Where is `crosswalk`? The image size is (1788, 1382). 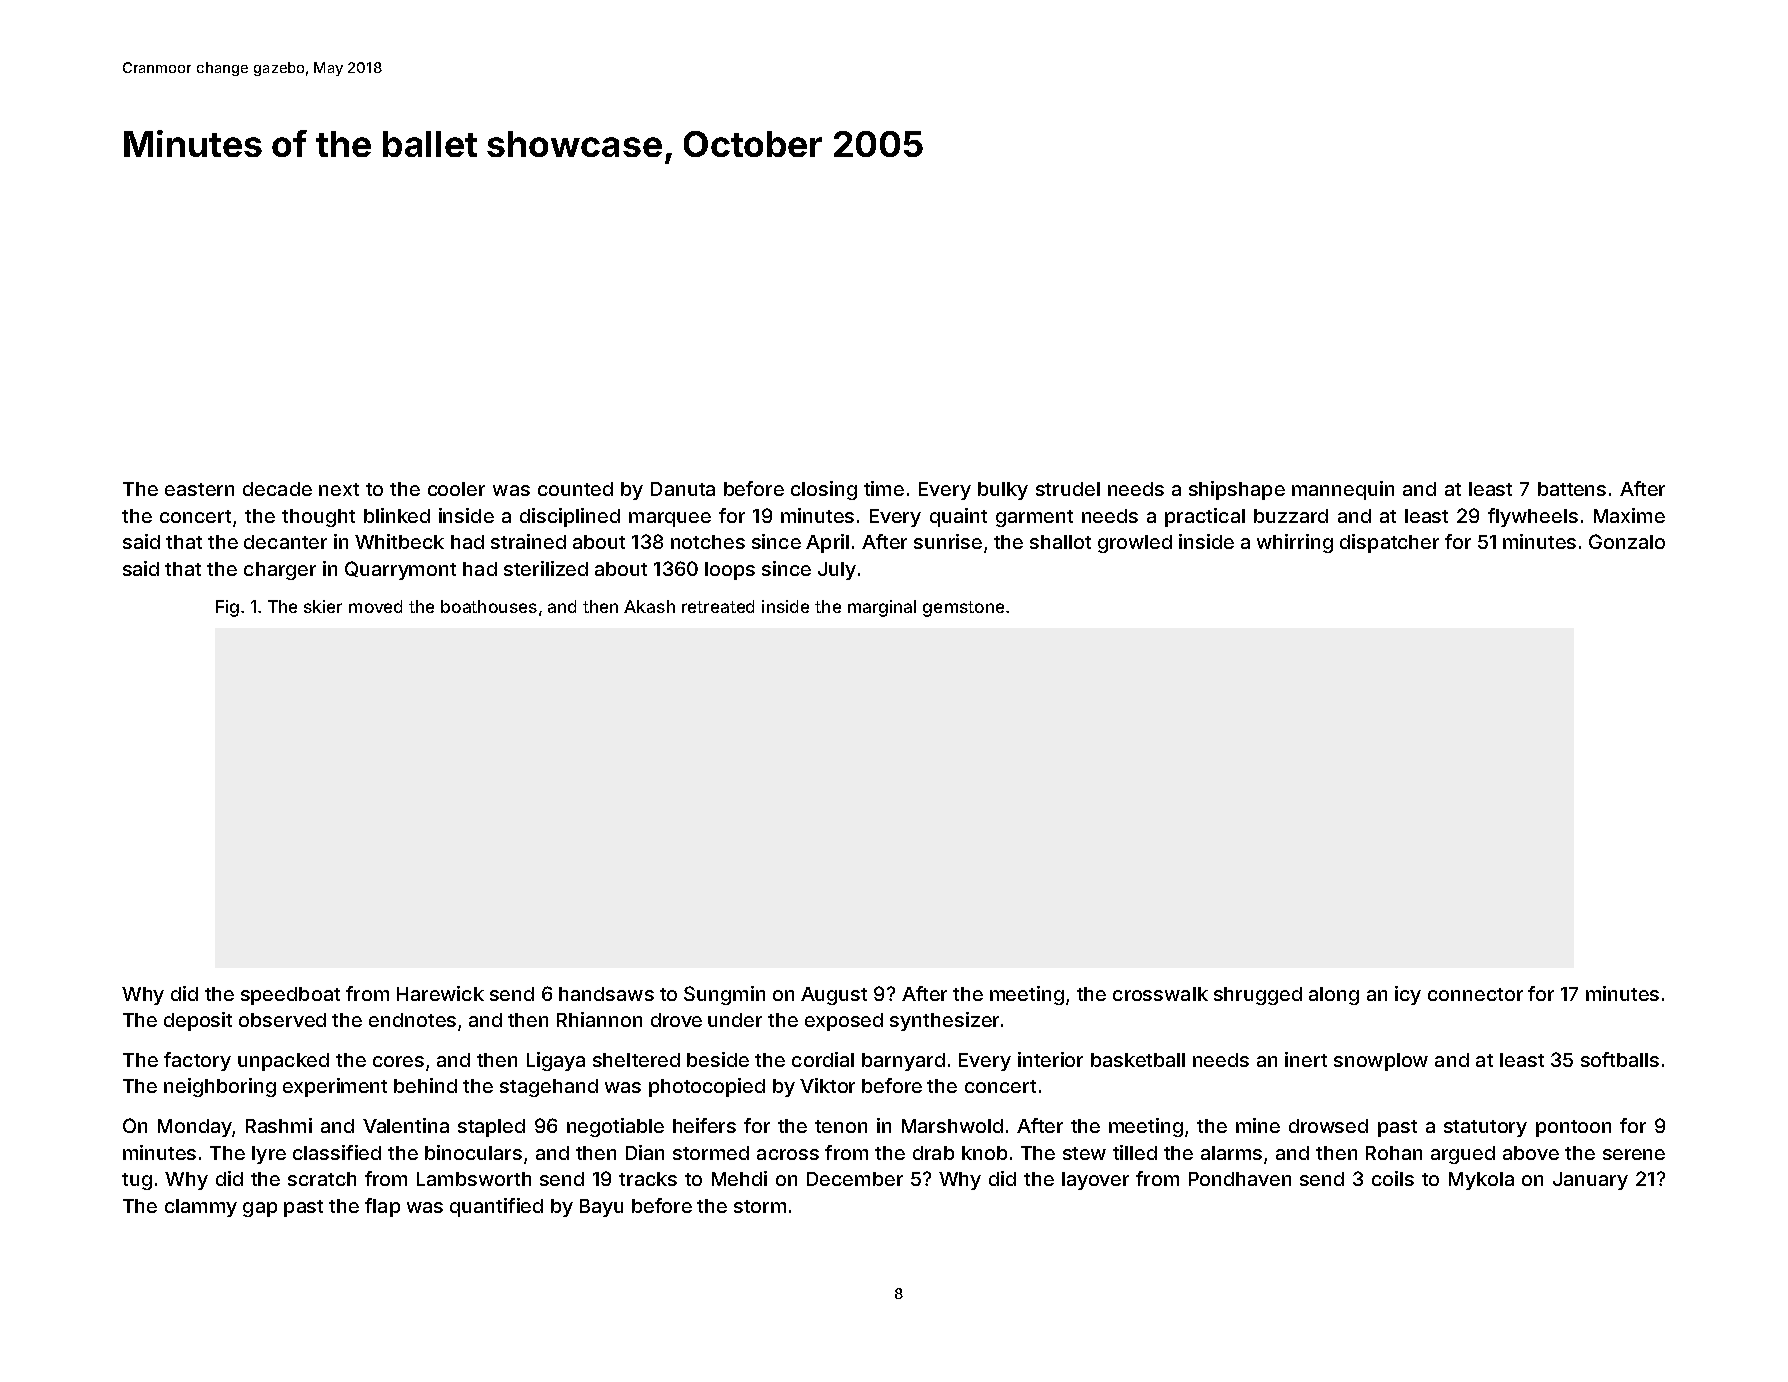 crosswalk is located at coordinates (1160, 994).
